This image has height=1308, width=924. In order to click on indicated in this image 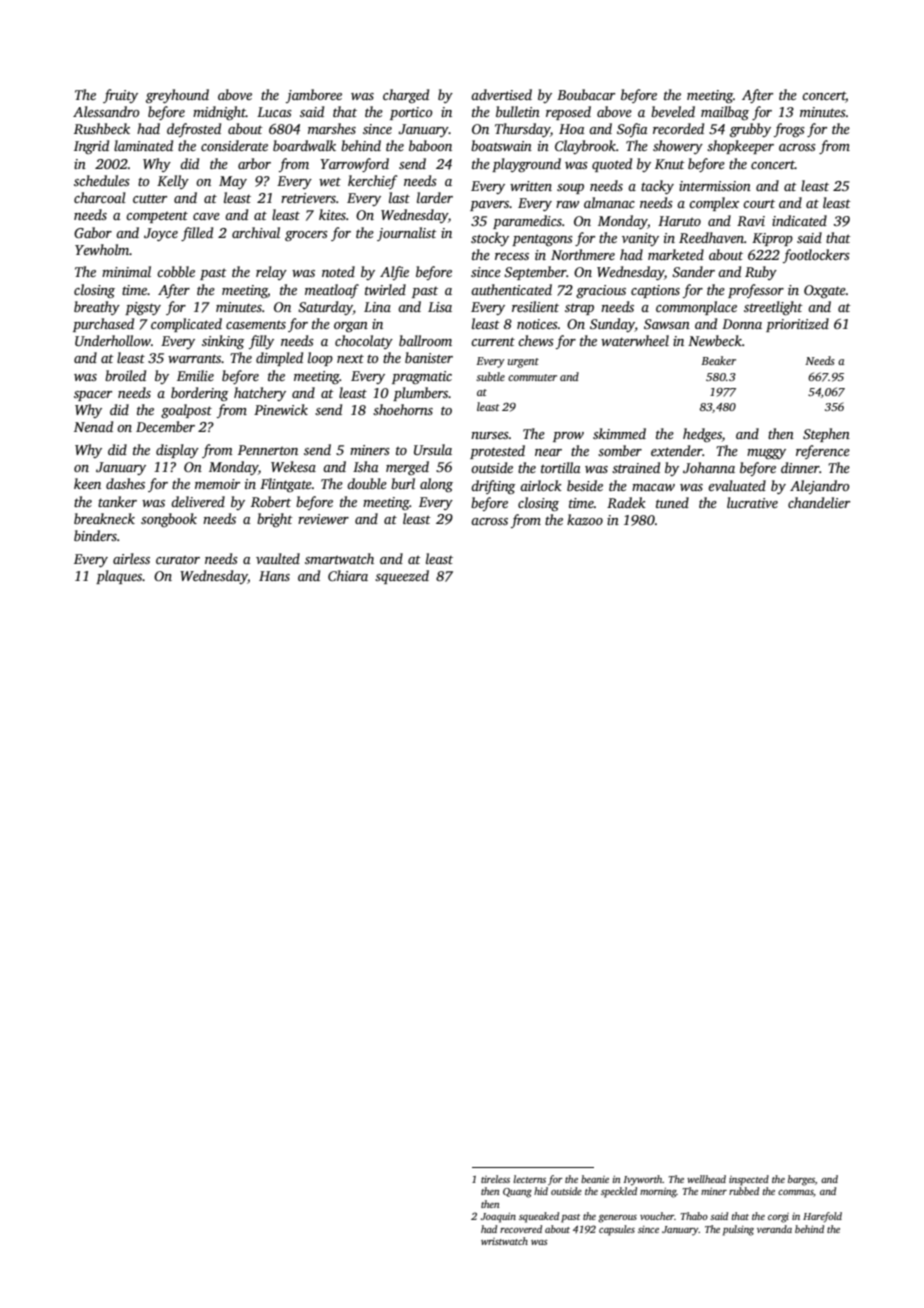, I will do `click(799, 220)`.
